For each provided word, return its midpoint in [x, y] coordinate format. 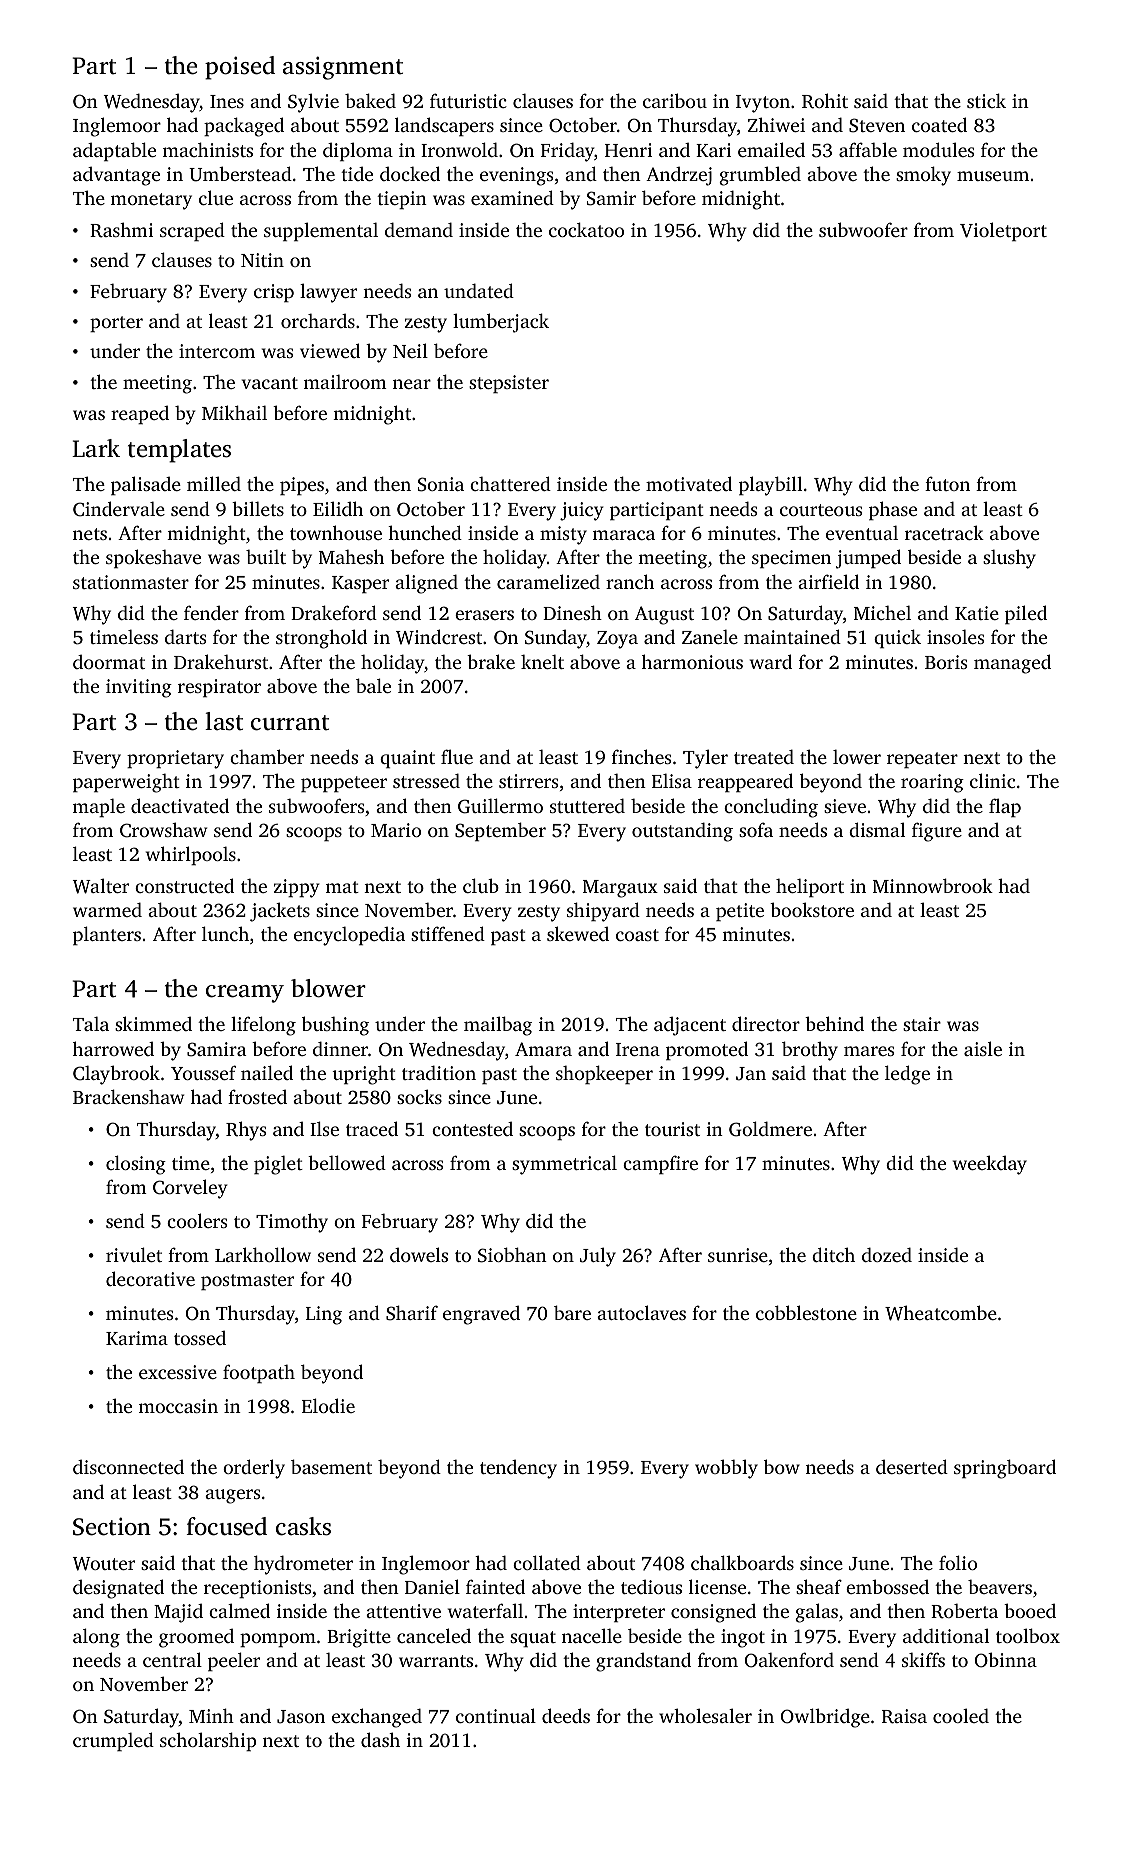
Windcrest [439, 637]
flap [1005, 807]
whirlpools [191, 855]
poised [240, 68]
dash [380, 1739]
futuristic [468, 100]
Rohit [825, 101]
